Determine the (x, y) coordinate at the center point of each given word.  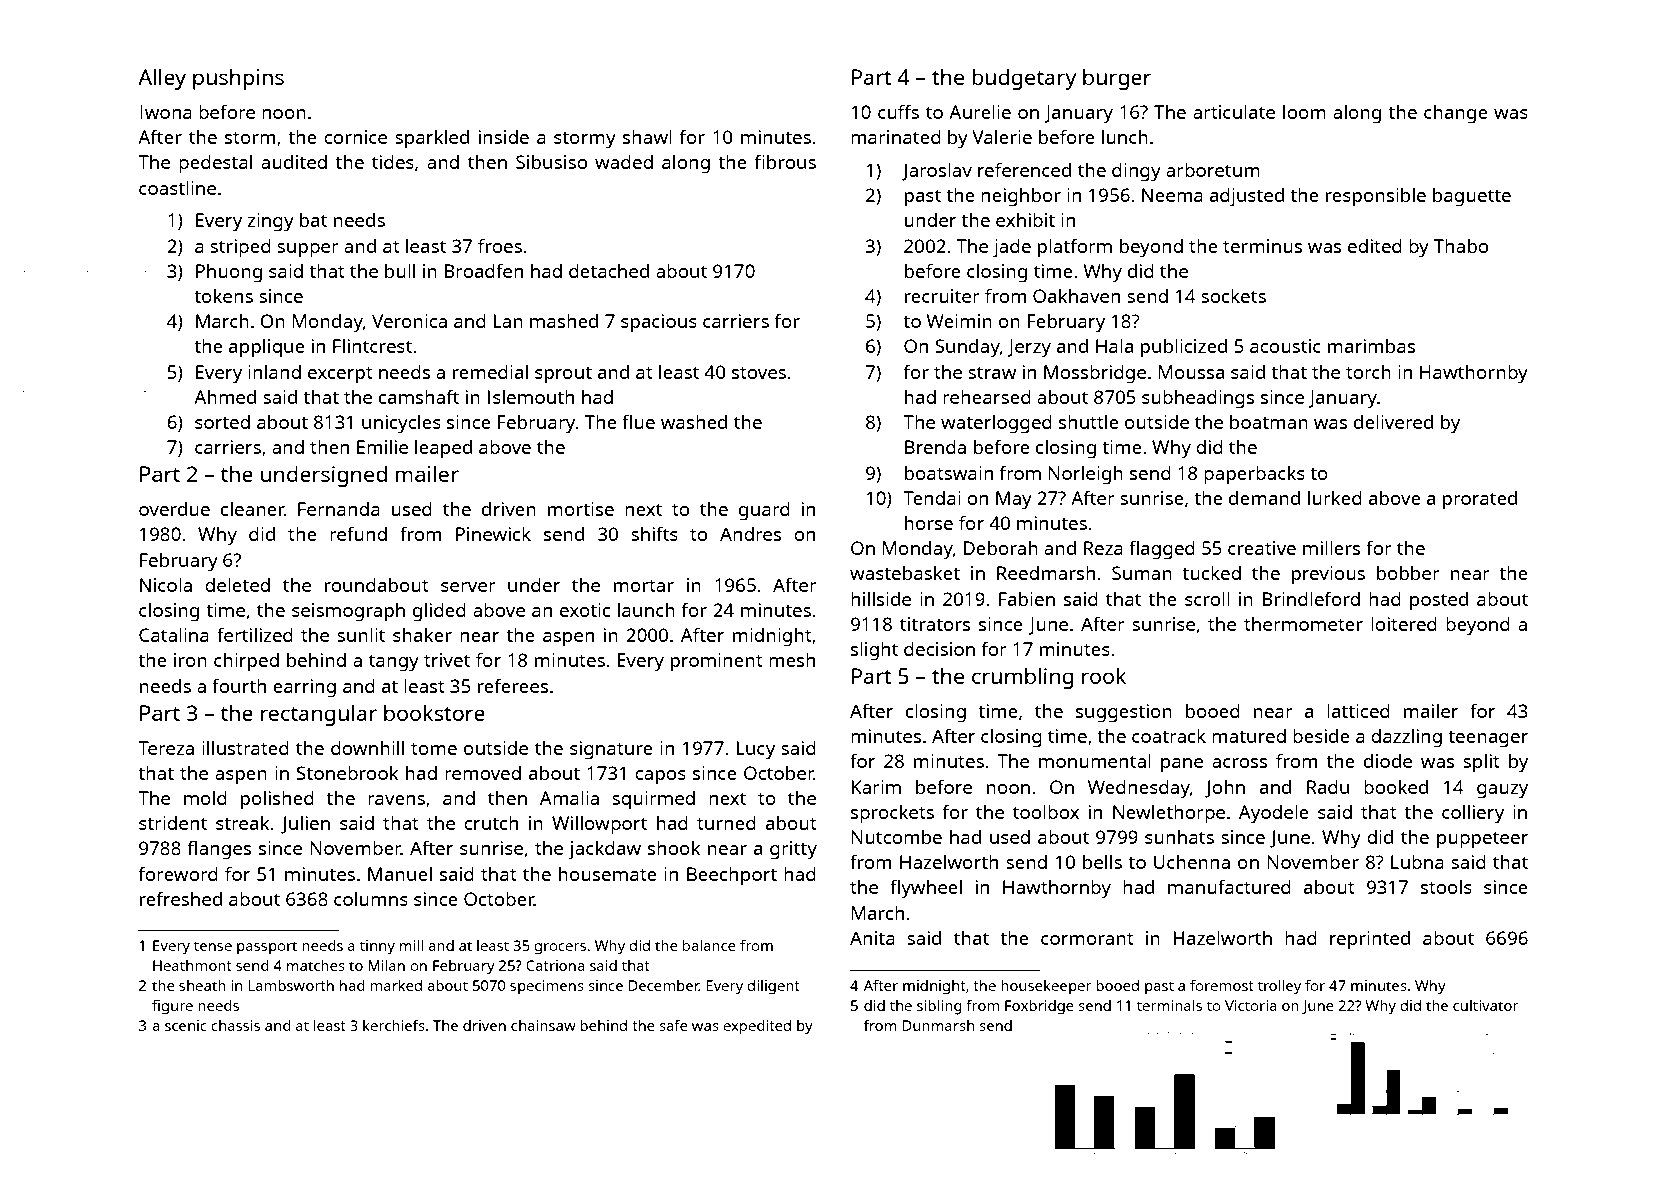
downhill (367, 747)
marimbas (1371, 346)
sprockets (892, 814)
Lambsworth (291, 985)
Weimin (959, 321)
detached (609, 271)
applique (267, 348)
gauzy (1502, 791)
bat (313, 220)
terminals (1169, 1005)
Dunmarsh (938, 1025)
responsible (1376, 197)
